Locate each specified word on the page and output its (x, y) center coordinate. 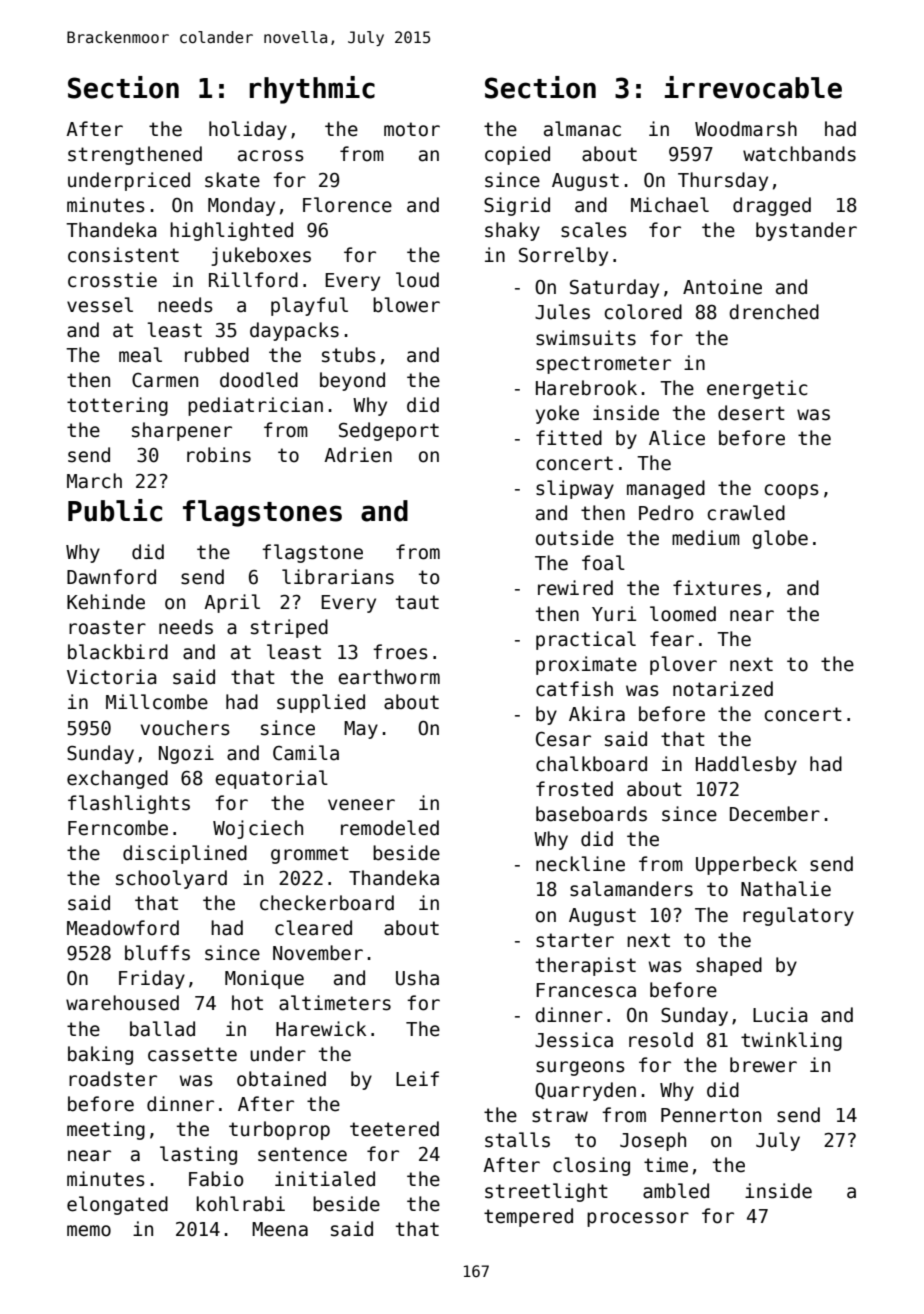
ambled (676, 1191)
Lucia (780, 1015)
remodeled (390, 828)
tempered (528, 1217)
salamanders (631, 889)
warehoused (122, 1003)
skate (232, 180)
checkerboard (327, 903)
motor (412, 129)
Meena (280, 1229)
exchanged (117, 779)
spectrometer (603, 365)
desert (751, 413)
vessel (100, 305)
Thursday (723, 181)
